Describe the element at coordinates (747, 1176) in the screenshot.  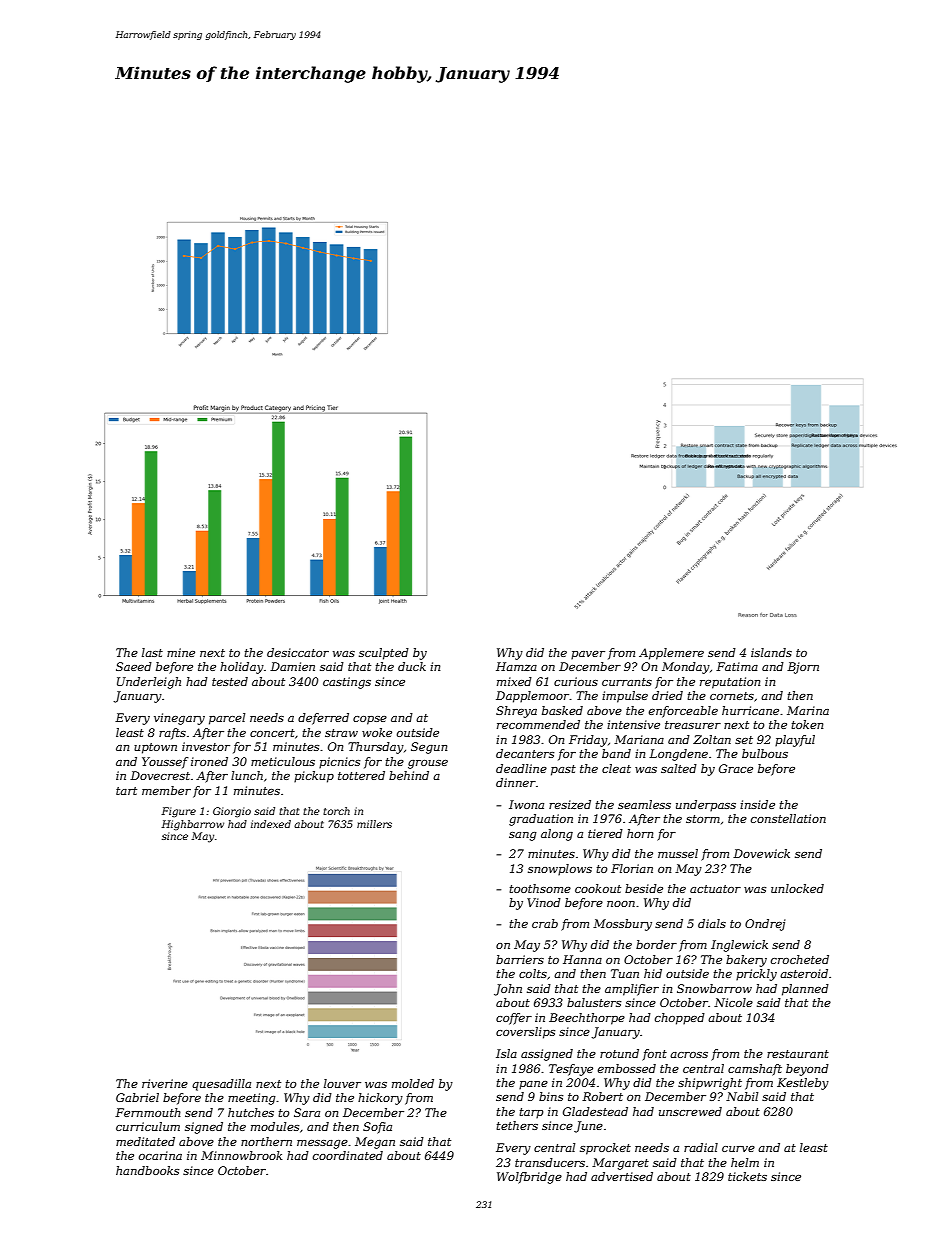
I see `tickets` at that location.
